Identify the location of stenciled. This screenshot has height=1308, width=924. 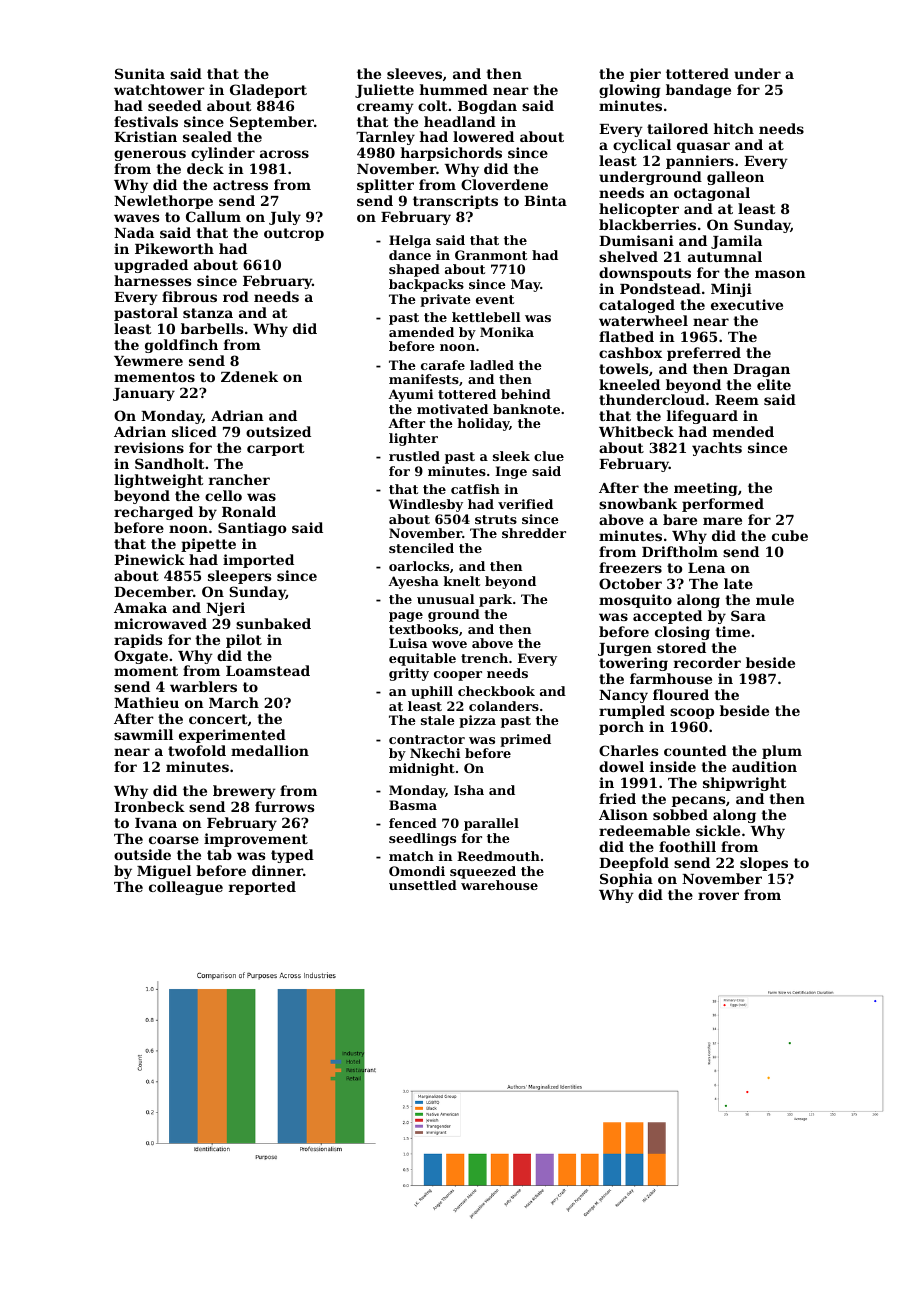
(421, 548).
